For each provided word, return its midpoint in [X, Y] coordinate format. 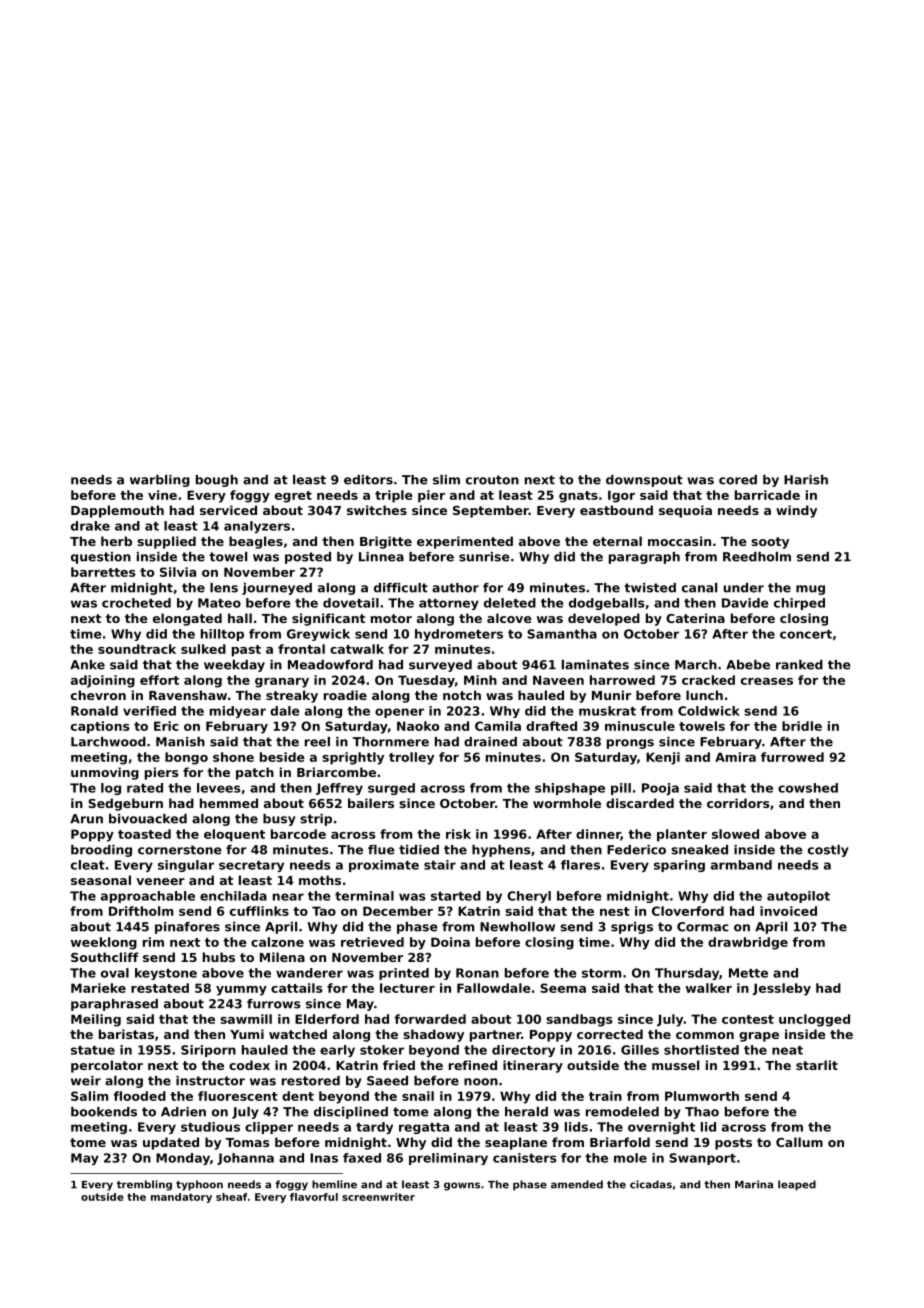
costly [828, 851]
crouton [492, 480]
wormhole [567, 803]
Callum [799, 1142]
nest [615, 911]
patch [255, 773]
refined [473, 1065]
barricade [767, 495]
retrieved [372, 942]
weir [86, 1081]
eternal [617, 541]
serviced [228, 510]
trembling [144, 1185]
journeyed [277, 589]
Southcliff [105, 957]
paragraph [644, 558]
